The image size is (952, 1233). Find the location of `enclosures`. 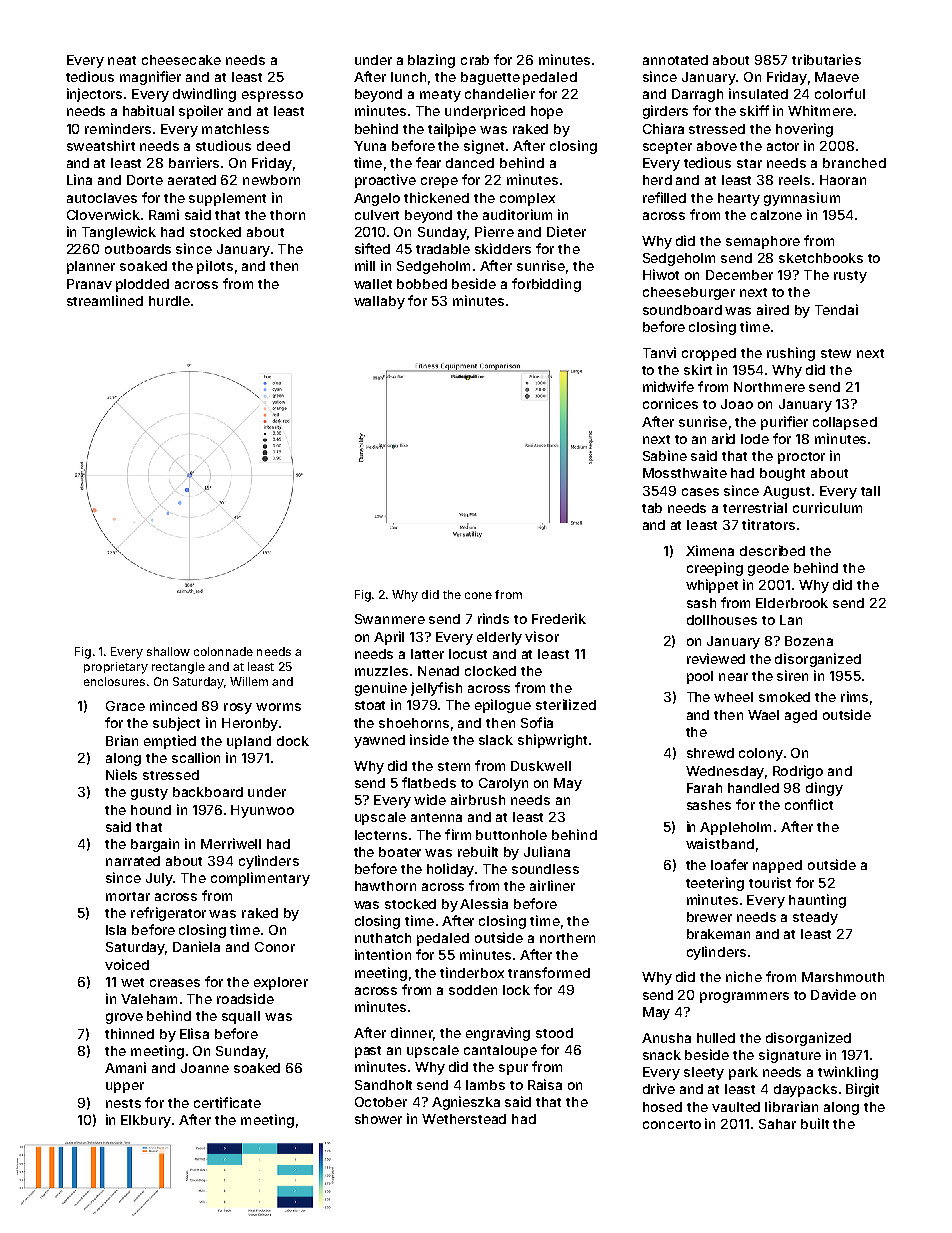

enclosures is located at coordinates (114, 681).
